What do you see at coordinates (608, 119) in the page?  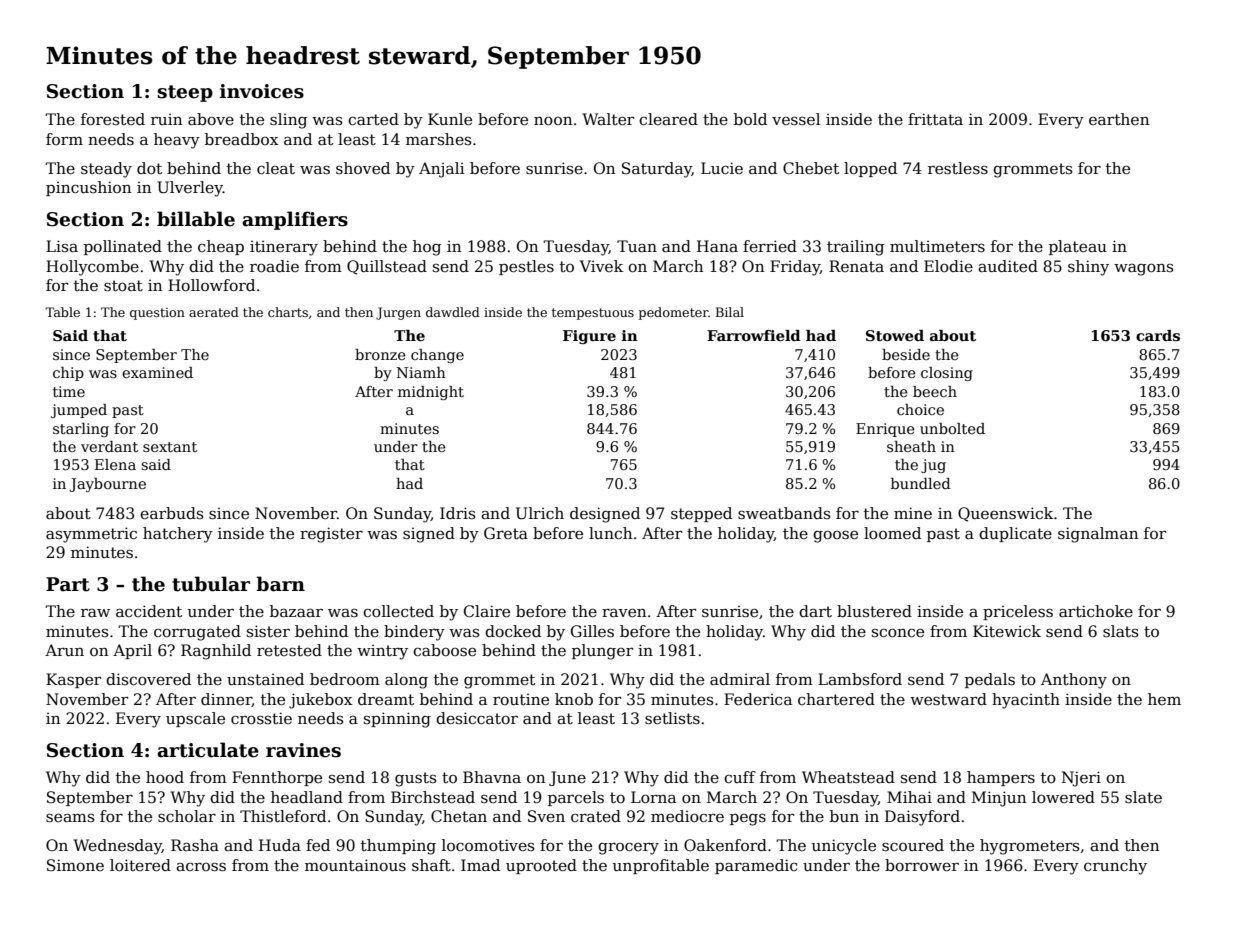 I see `Walter` at bounding box center [608, 119].
